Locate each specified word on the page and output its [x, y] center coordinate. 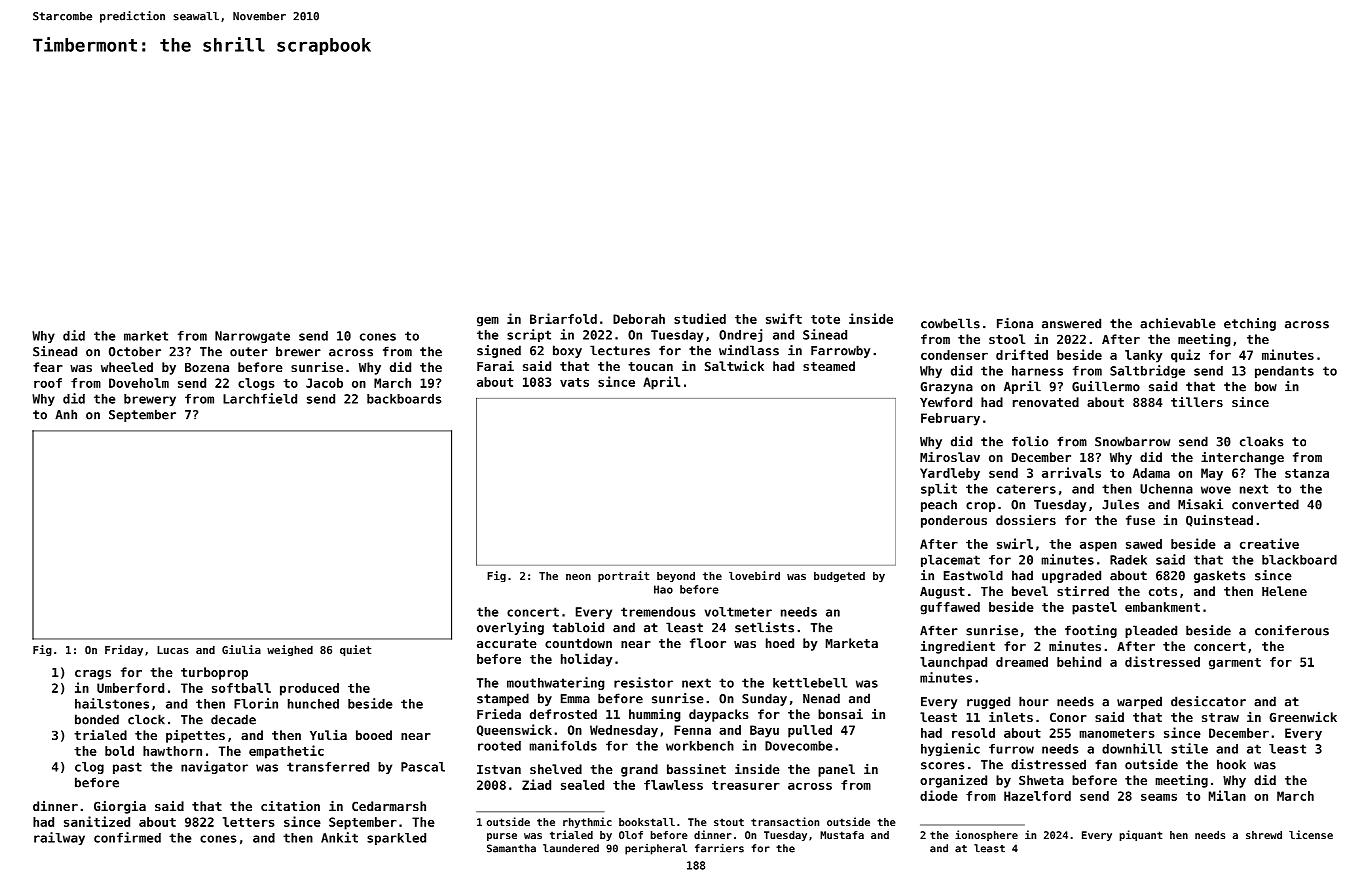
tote [825, 319]
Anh [66, 414]
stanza [1307, 473]
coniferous [1292, 630]
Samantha [511, 848]
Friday [124, 650]
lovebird [754, 575]
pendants [1284, 372]
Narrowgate [252, 337]
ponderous [954, 521]
